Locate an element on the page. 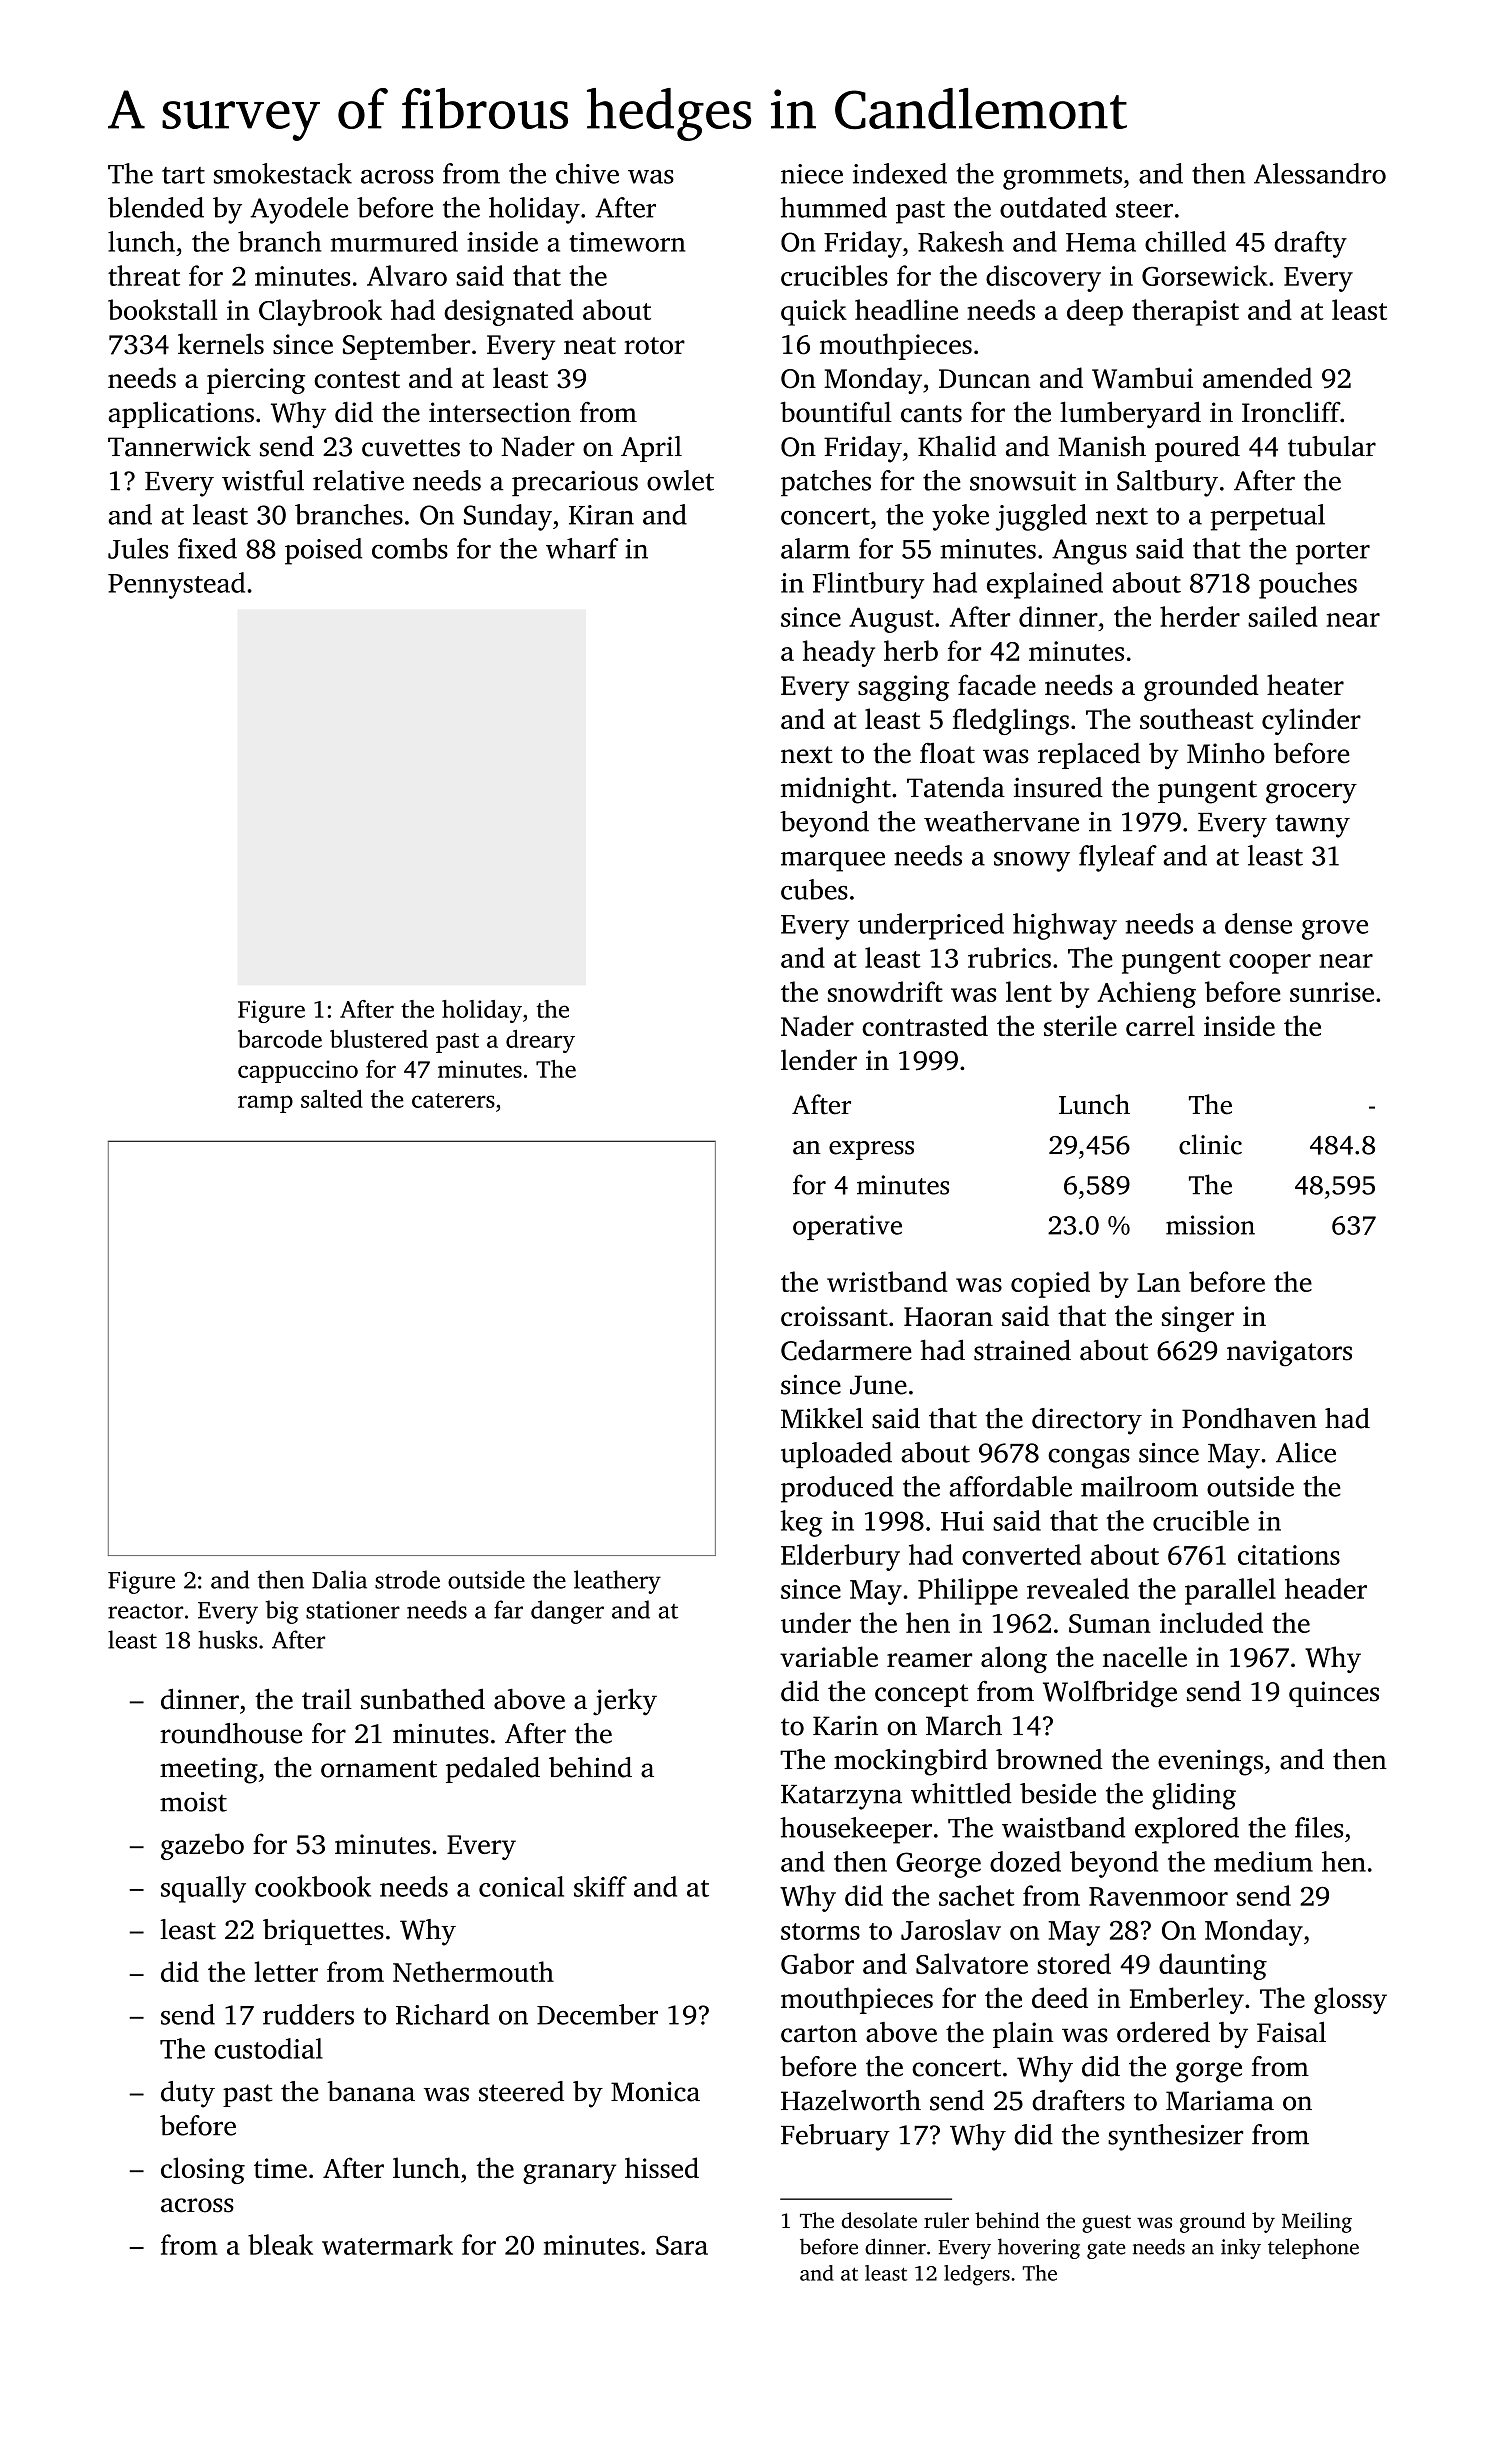 This document has height=2464, width=1496. tart is located at coordinates (183, 175).
